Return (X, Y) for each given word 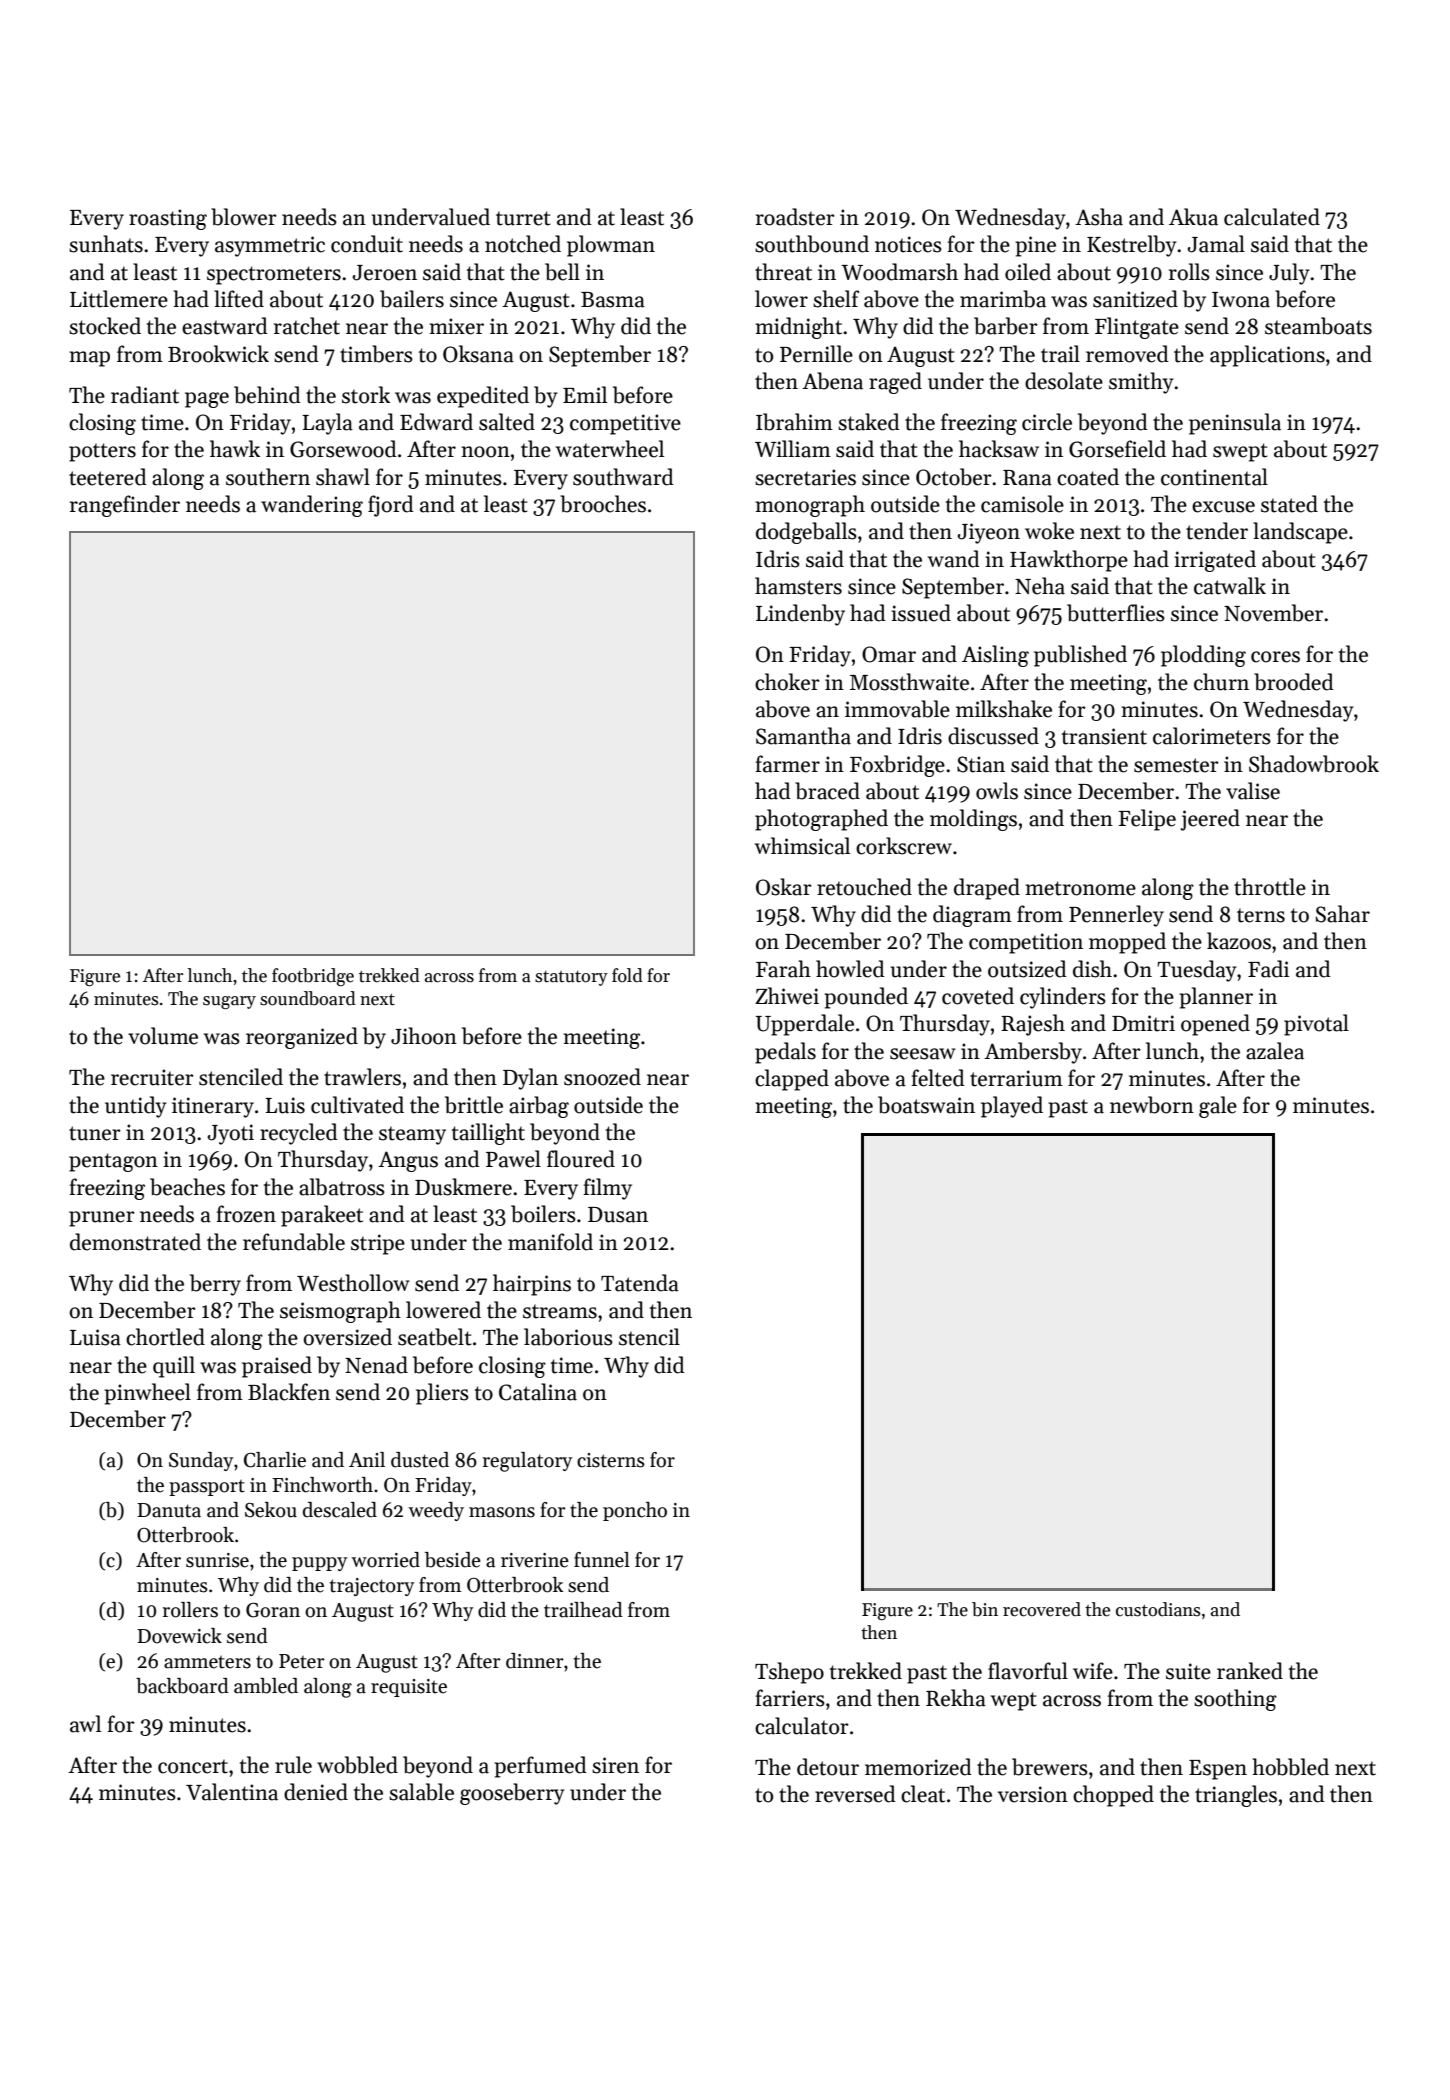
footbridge (313, 977)
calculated (1272, 217)
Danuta (169, 1510)
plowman (611, 246)
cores (1275, 657)
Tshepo (789, 1673)
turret (523, 218)
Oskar (784, 887)
